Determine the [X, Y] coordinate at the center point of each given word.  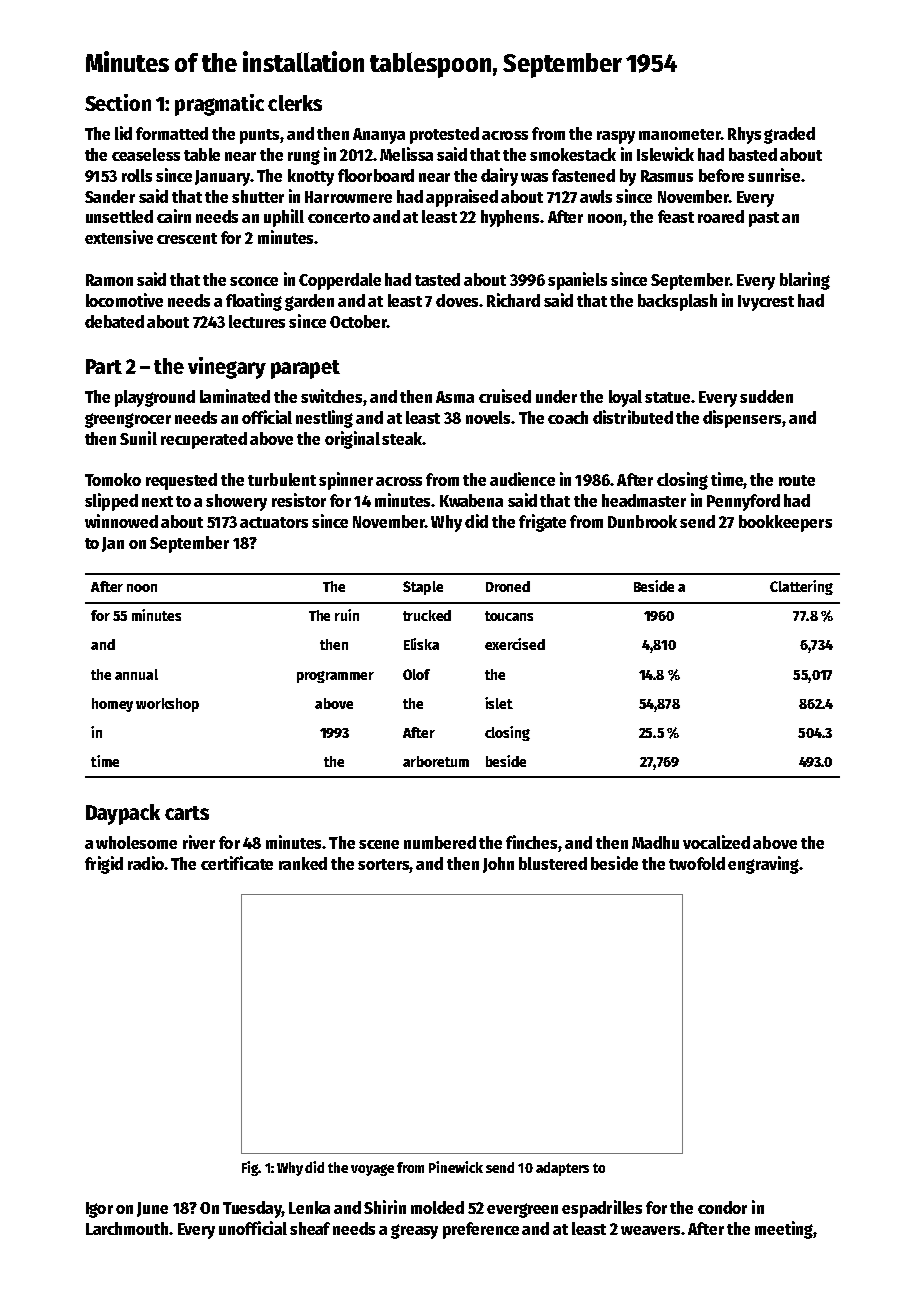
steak [402, 438]
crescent [187, 238]
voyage [372, 1170]
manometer [680, 134]
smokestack [573, 154]
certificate [237, 863]
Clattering [801, 587]
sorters [384, 866]
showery [236, 502]
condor [722, 1207]
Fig [250, 1168]
